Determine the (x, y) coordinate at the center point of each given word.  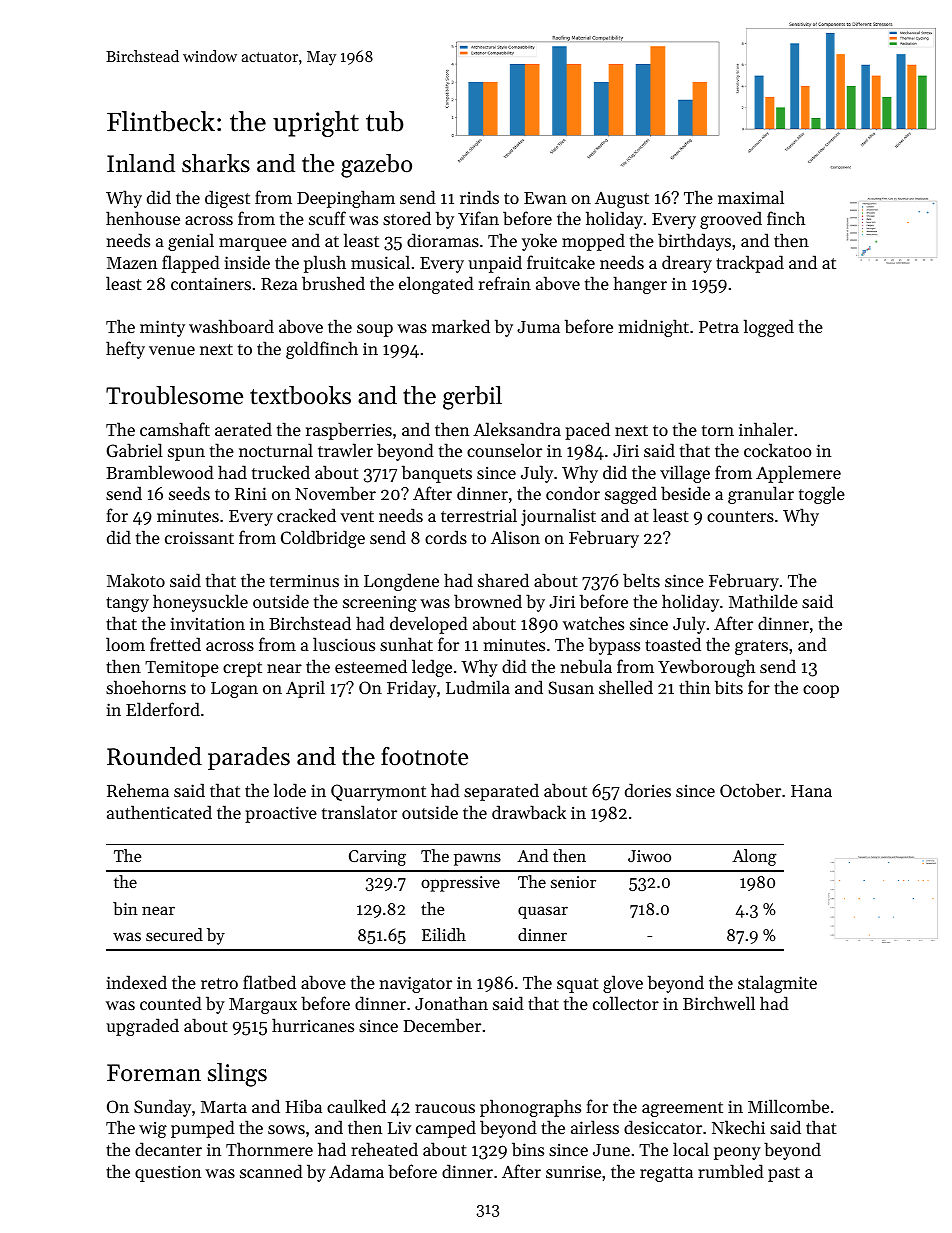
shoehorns (146, 687)
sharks (216, 163)
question (168, 1173)
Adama (356, 1171)
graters (761, 647)
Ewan (545, 198)
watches (593, 623)
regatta (666, 1174)
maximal (751, 197)
